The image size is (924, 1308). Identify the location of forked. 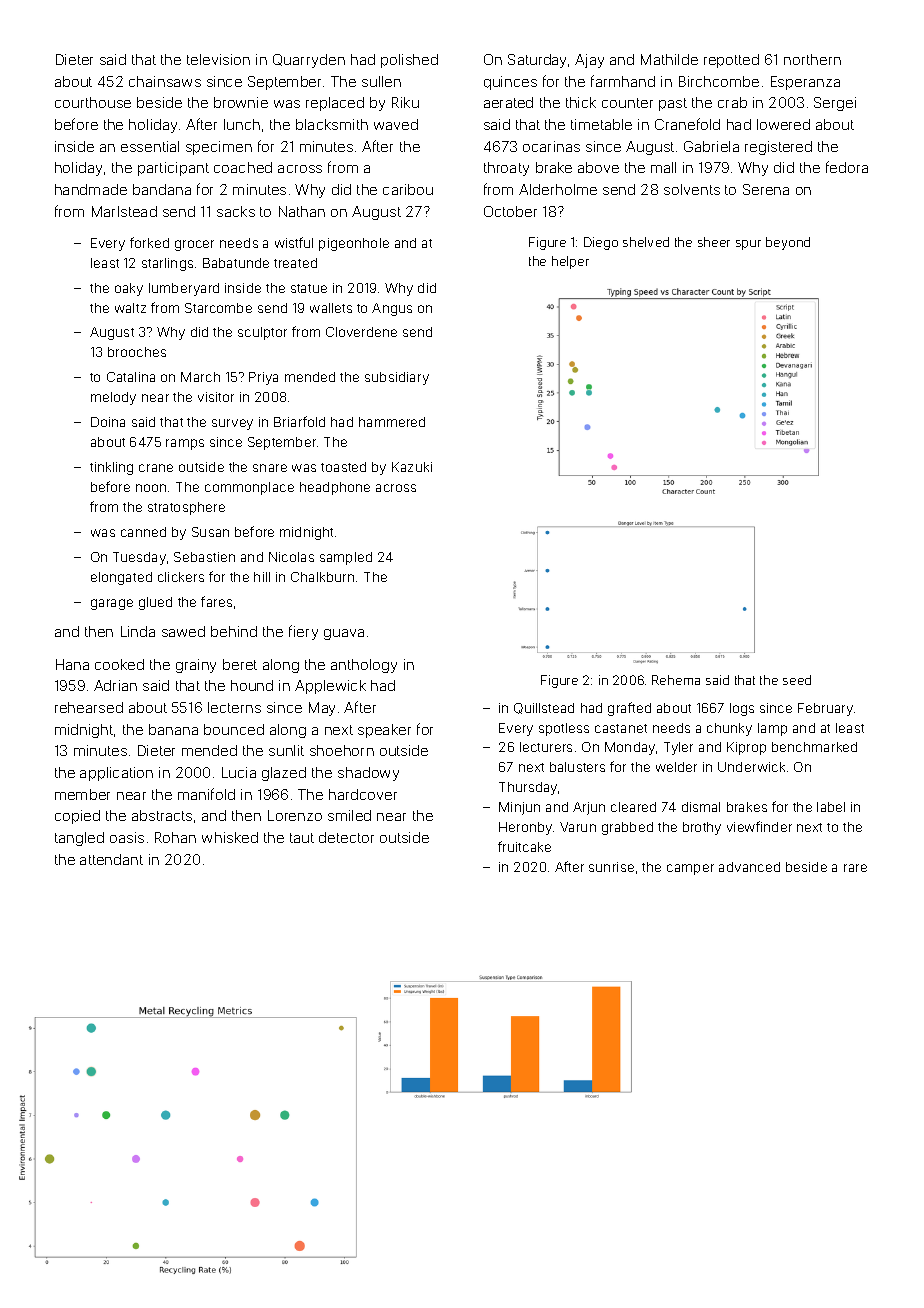
(149, 242).
